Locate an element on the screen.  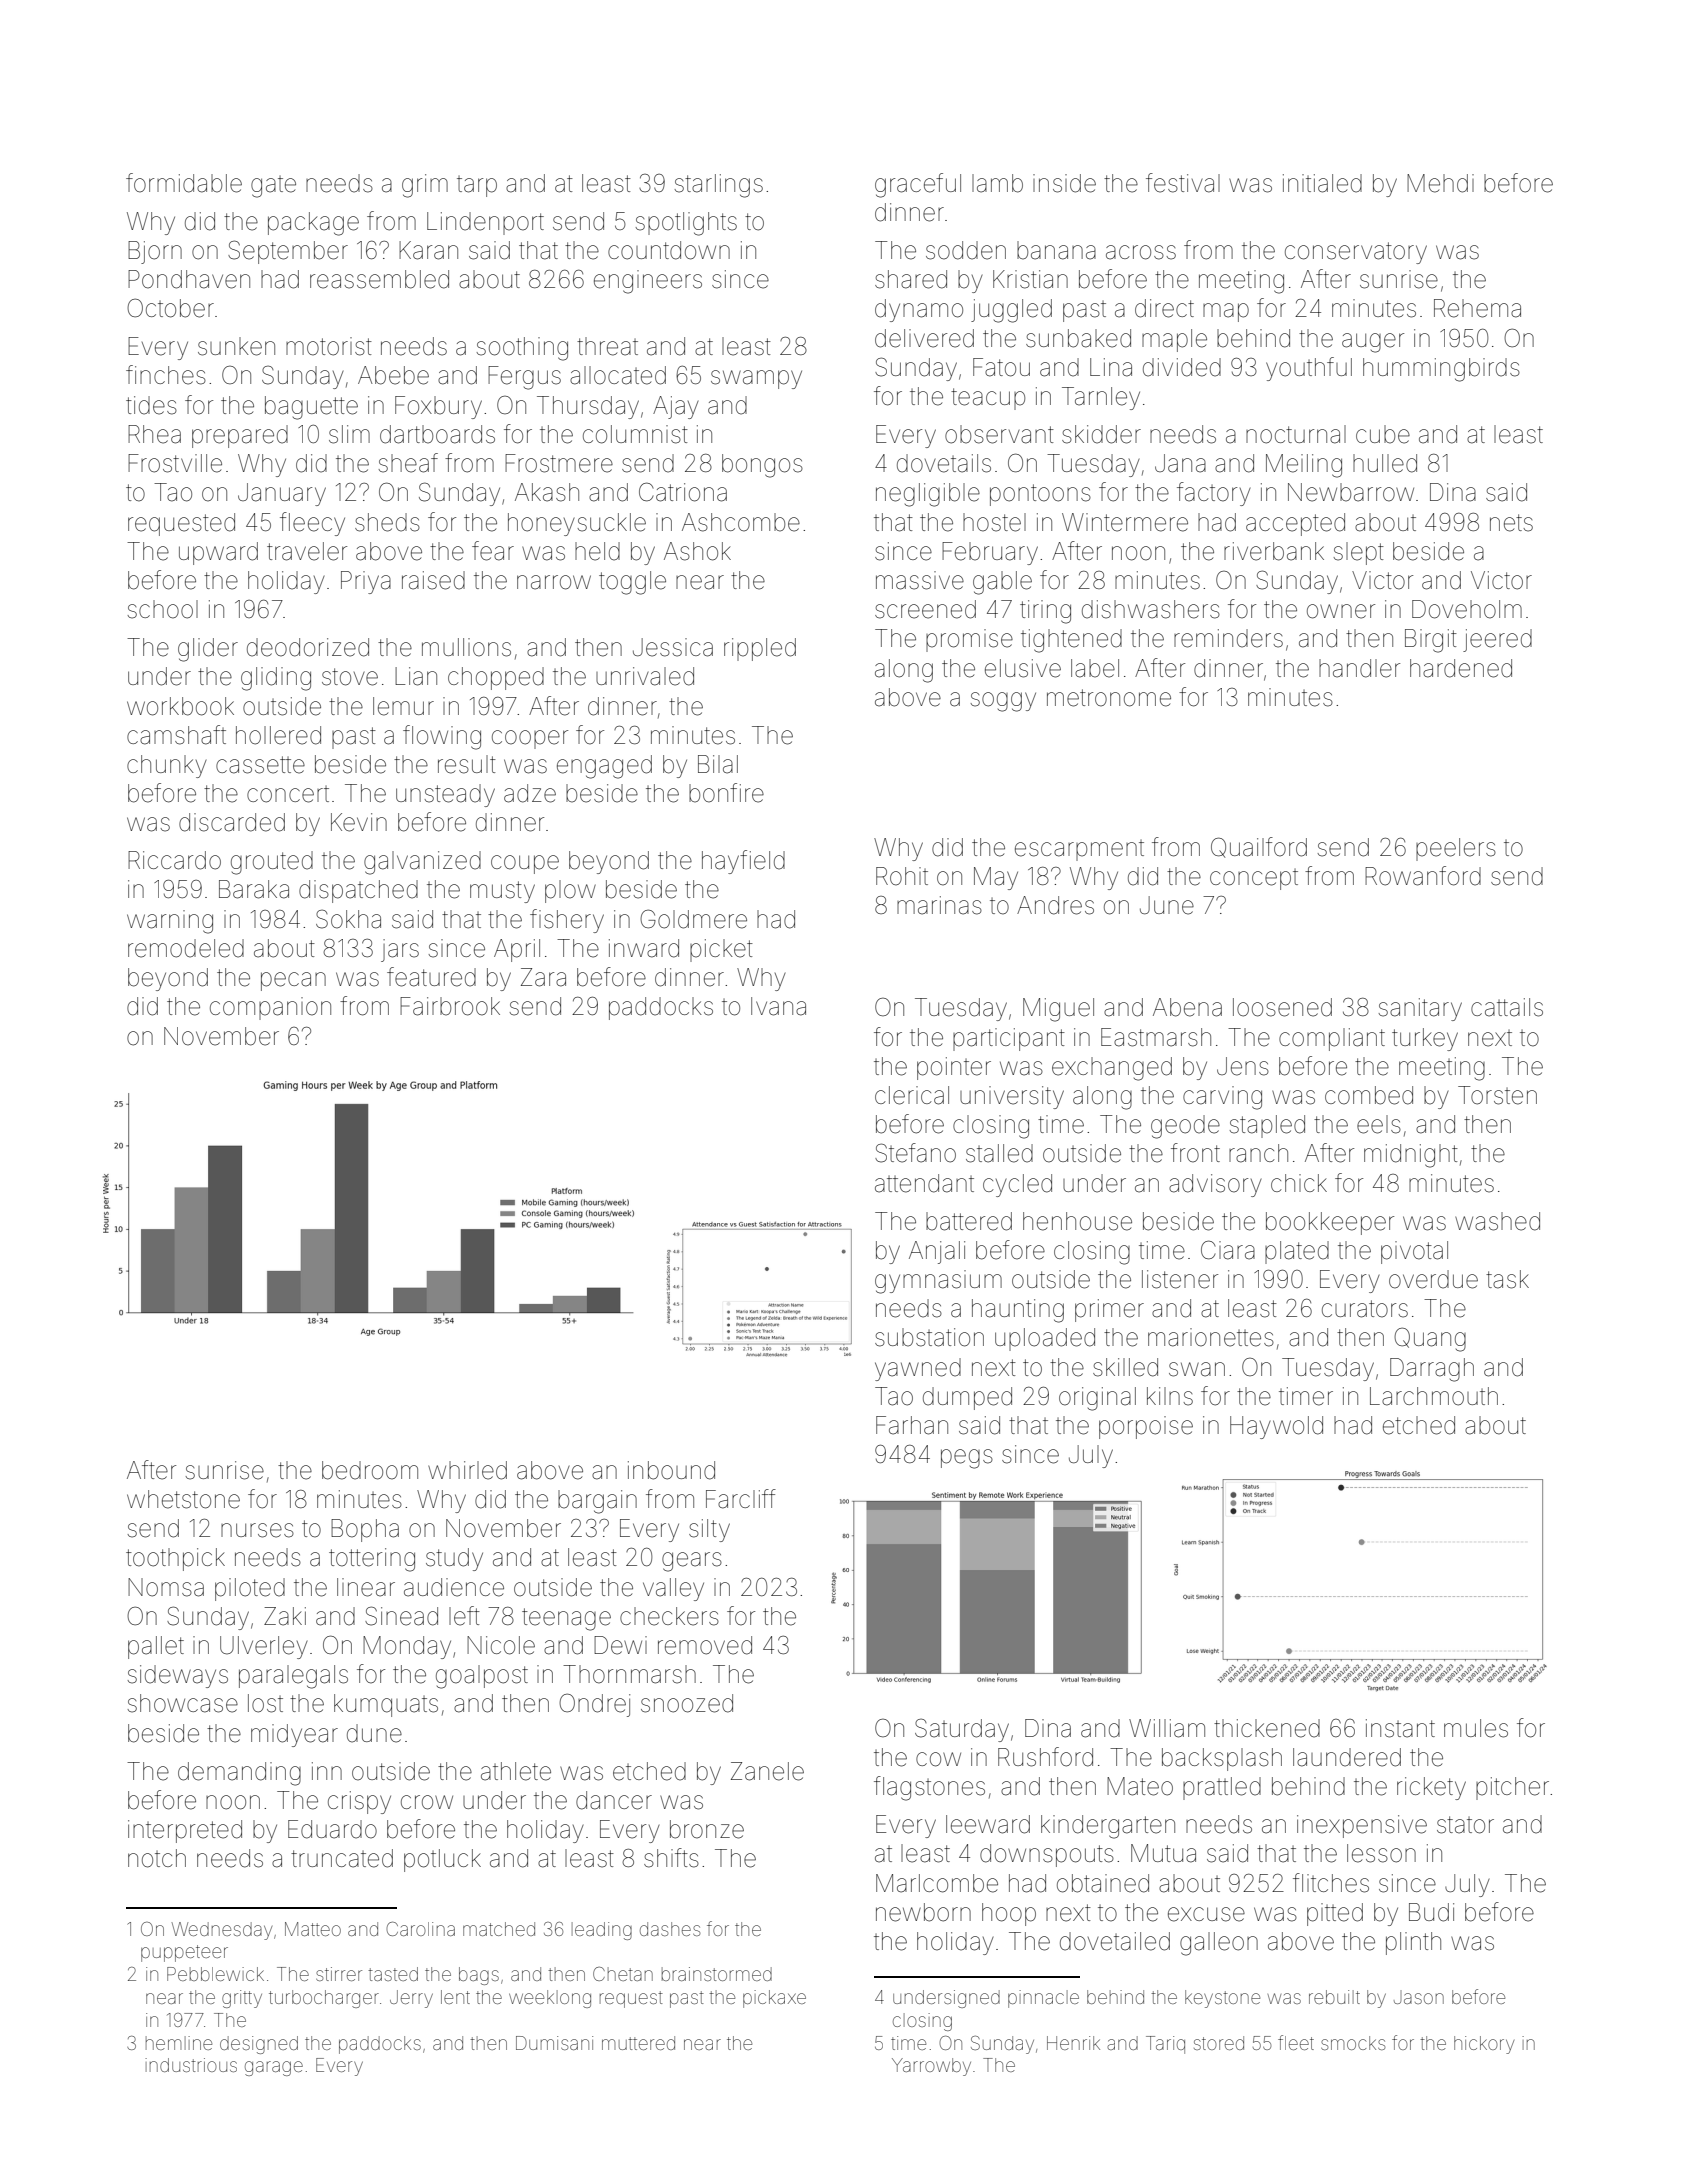
festival is located at coordinates (1183, 183).
